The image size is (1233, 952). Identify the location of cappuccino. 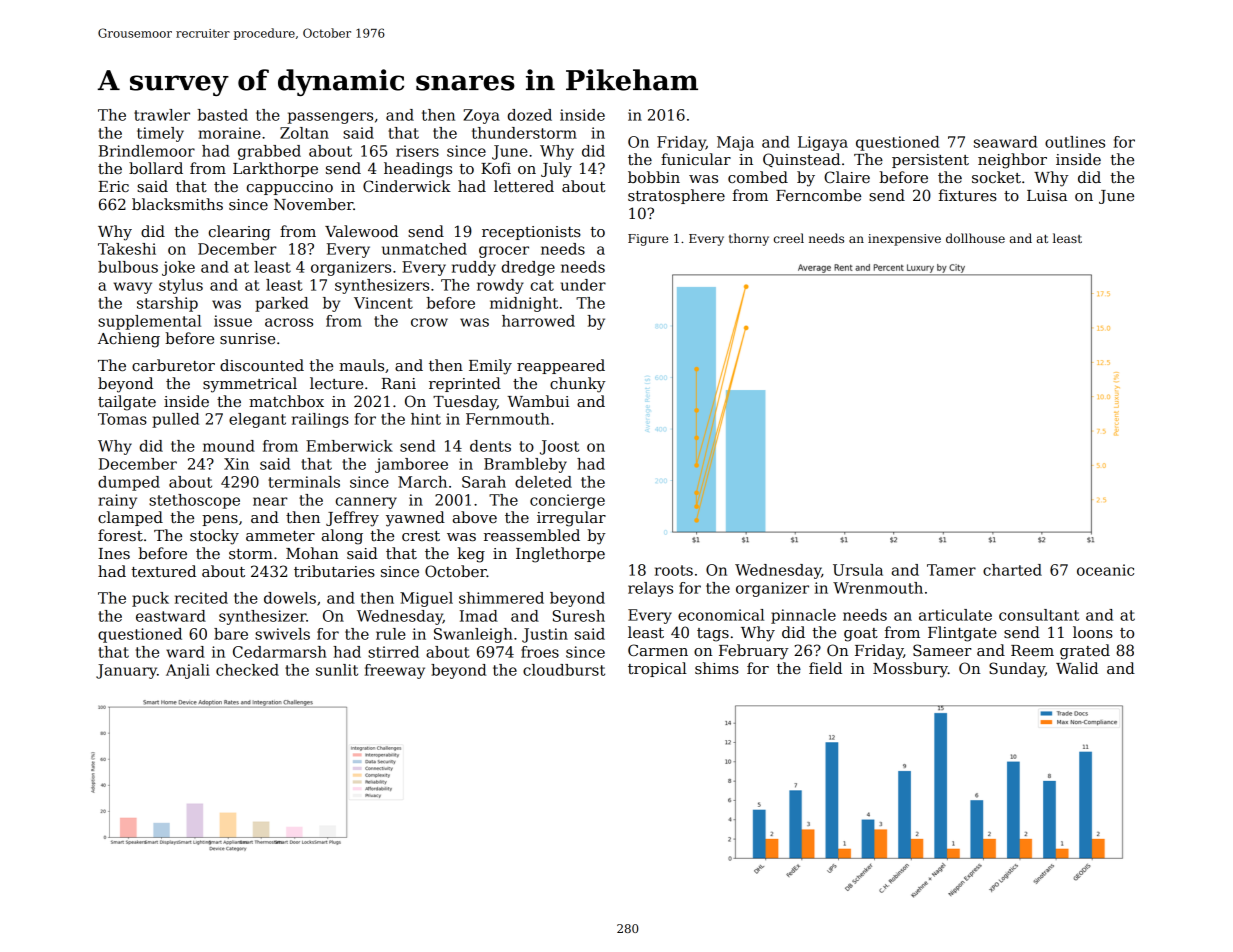
(290, 188).
